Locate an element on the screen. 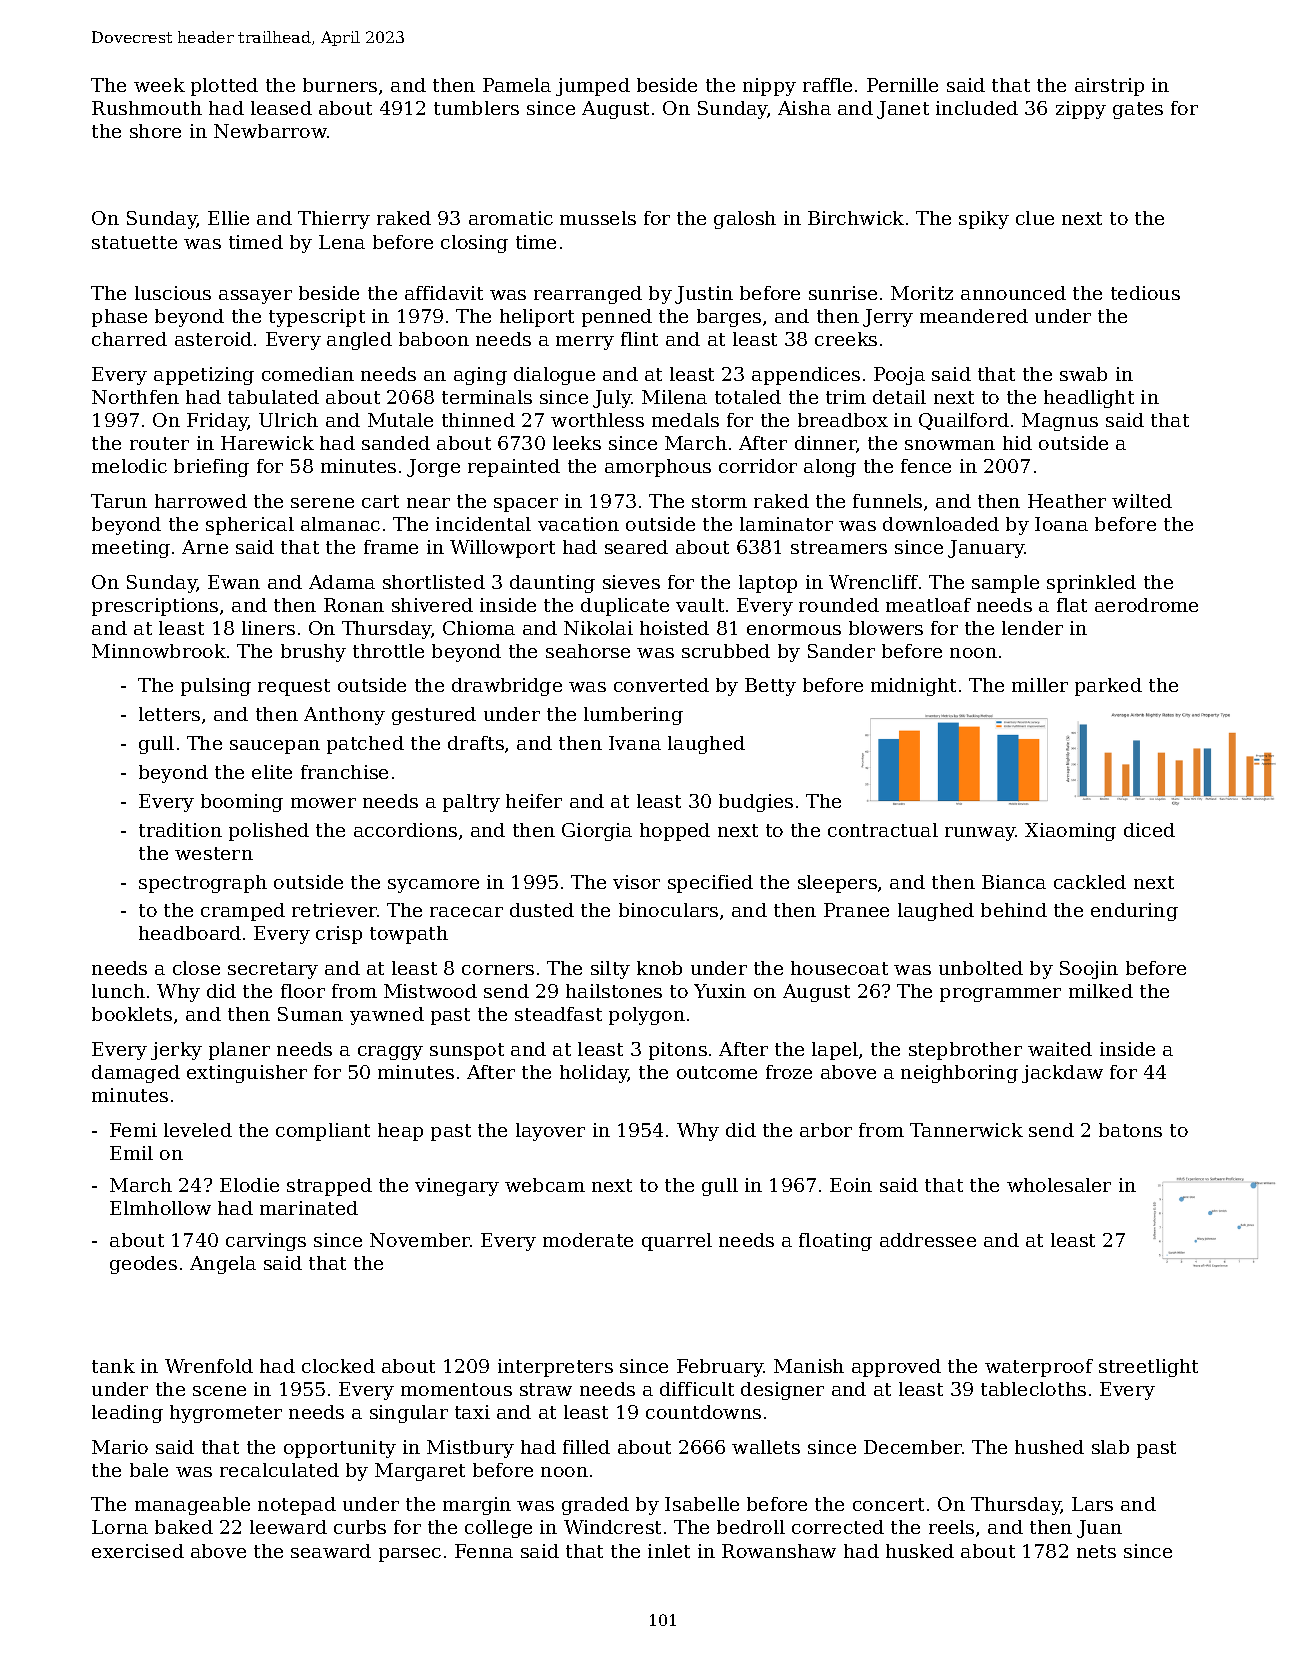  sprinkled is located at coordinates (1091, 584).
